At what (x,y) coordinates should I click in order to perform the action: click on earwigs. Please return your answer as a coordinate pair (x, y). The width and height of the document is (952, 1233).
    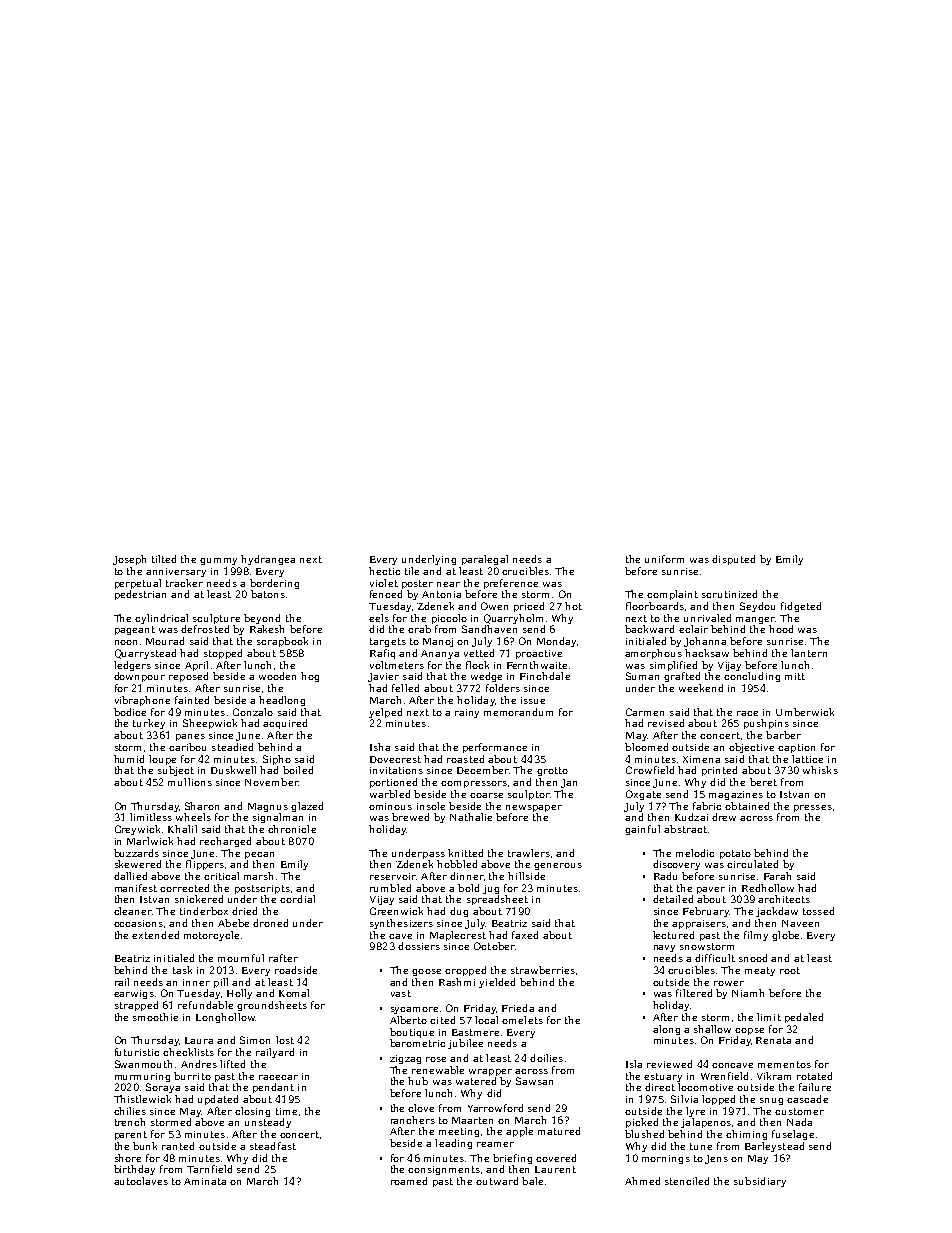
    Looking at the image, I should click on (134, 994).
